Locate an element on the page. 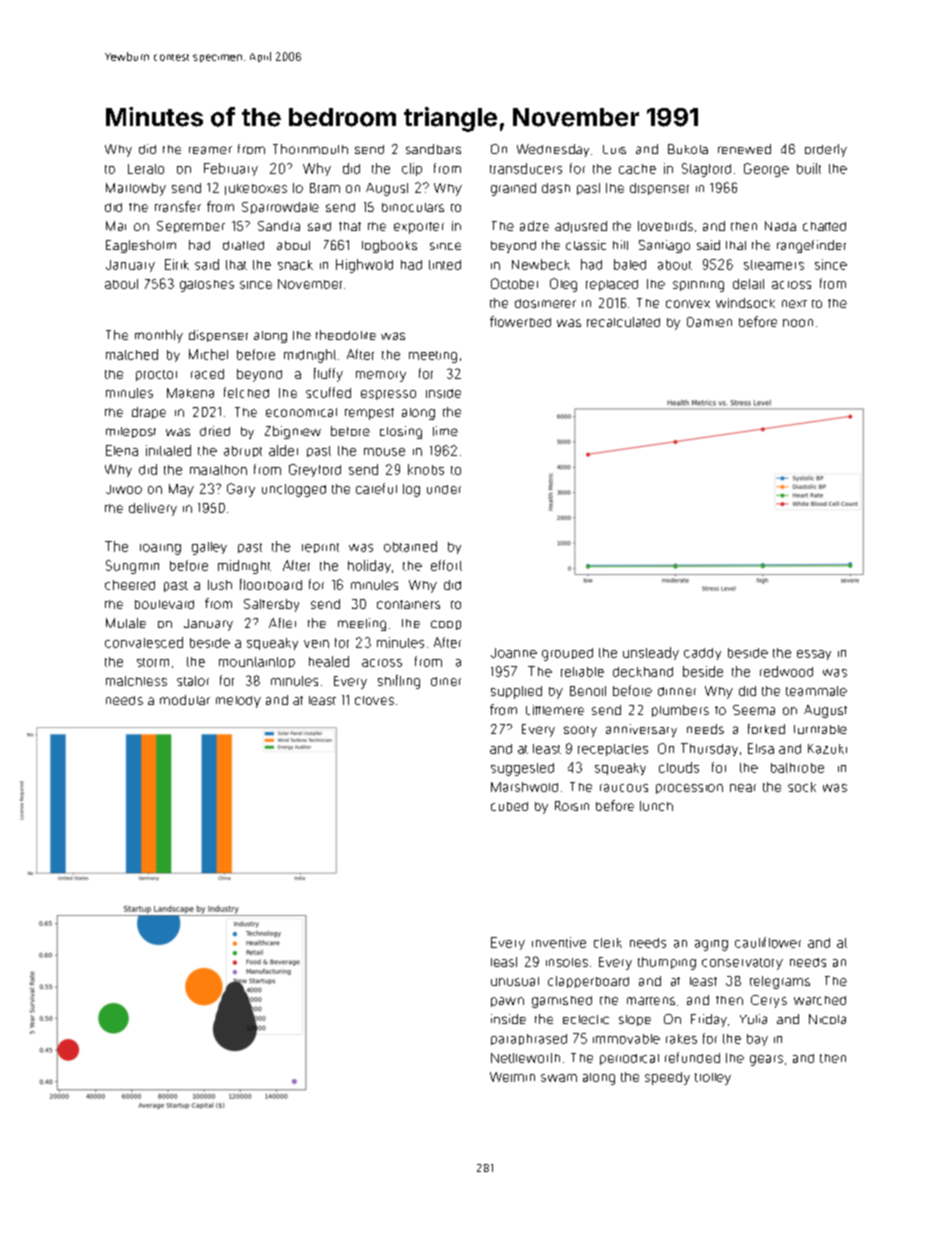 The image size is (952, 1233). Luis is located at coordinates (614, 149).
